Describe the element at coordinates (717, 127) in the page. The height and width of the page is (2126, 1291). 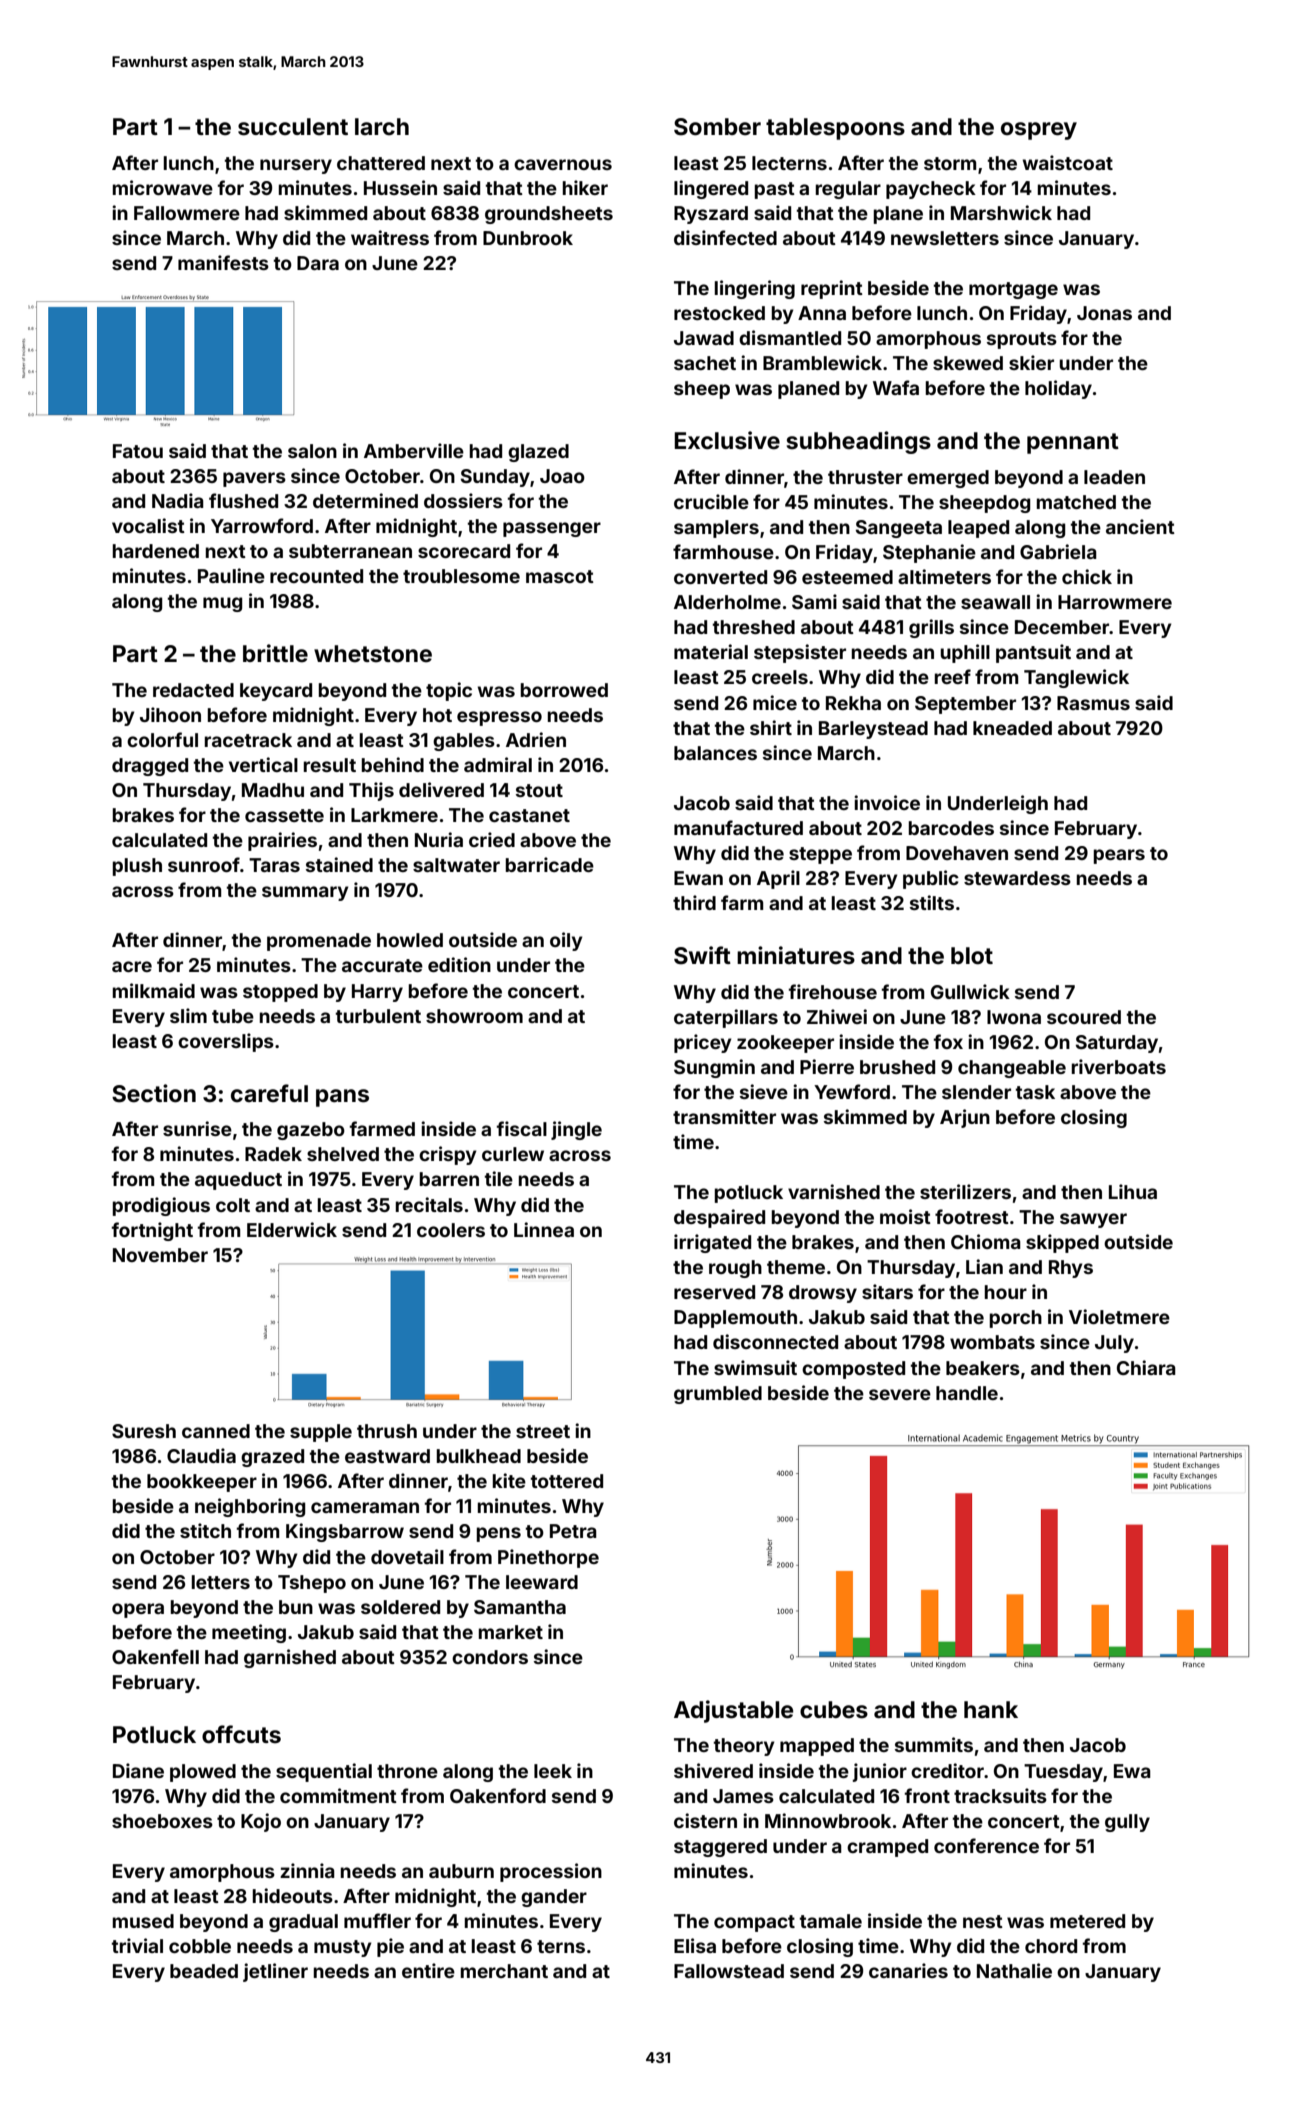
I see `Somber` at that location.
